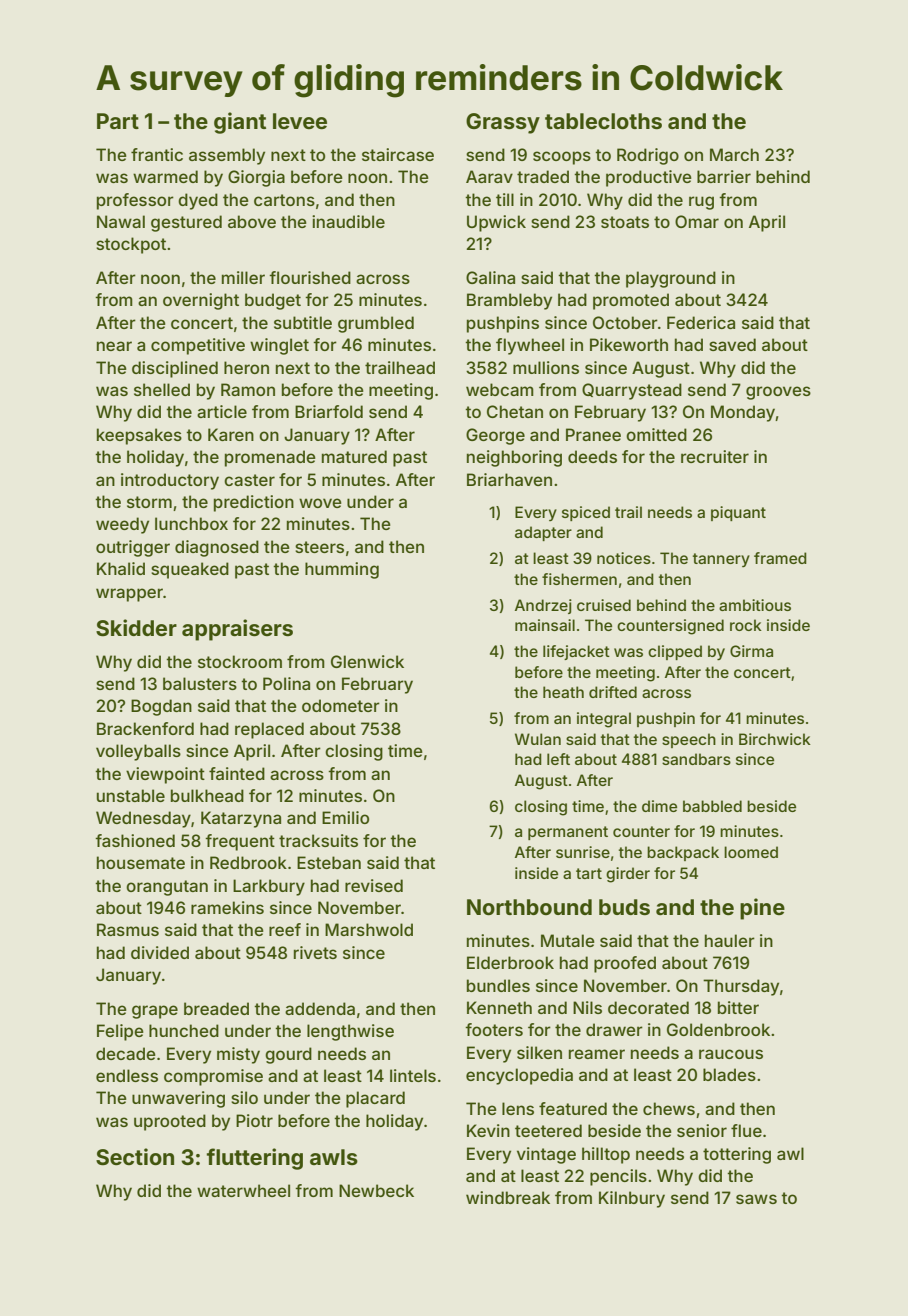  Describe the element at coordinates (775, 739) in the document. I see `Birchwick` at that location.
